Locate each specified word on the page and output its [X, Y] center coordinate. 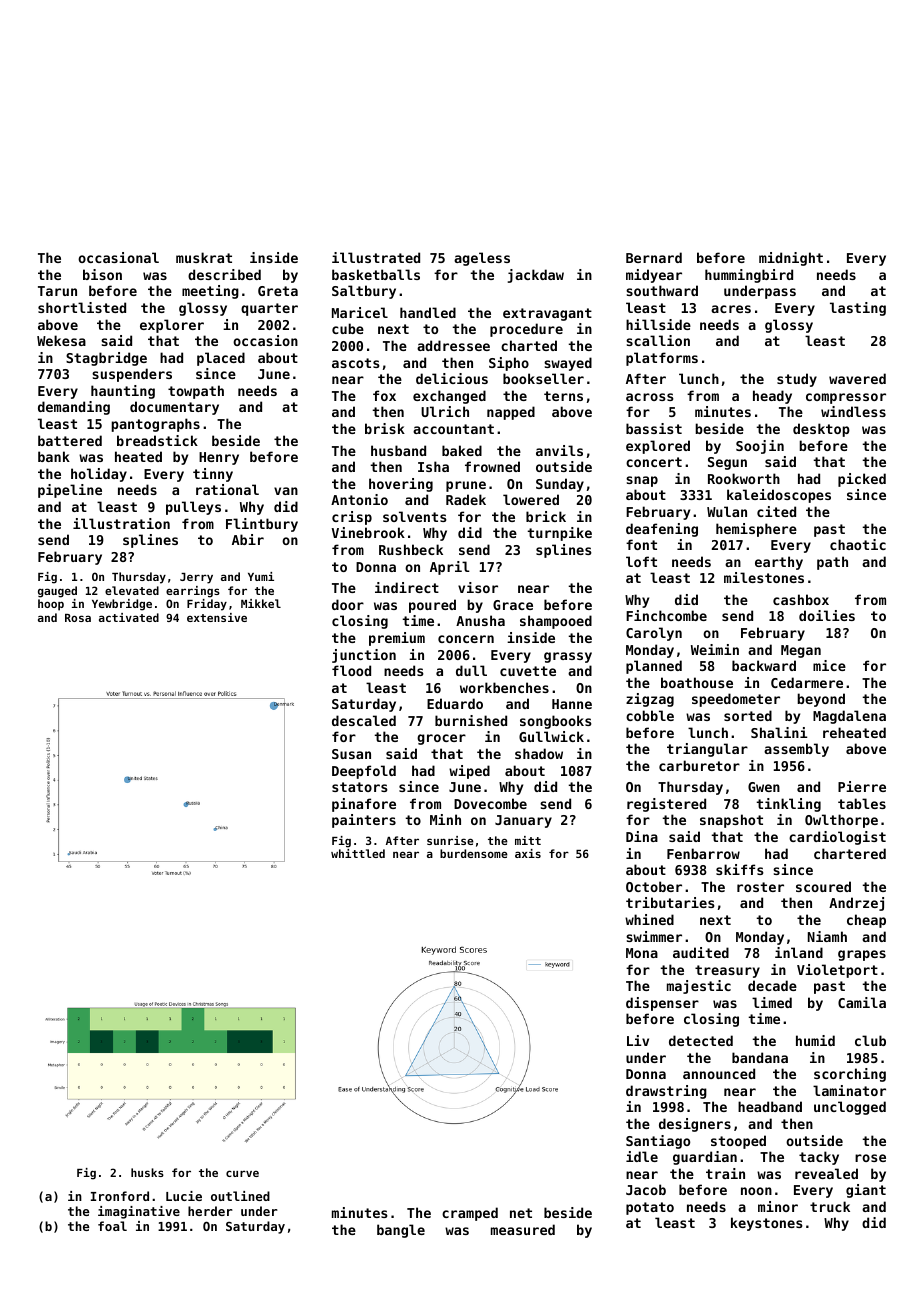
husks [147, 1172]
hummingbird [749, 276]
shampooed [556, 622]
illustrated [376, 257]
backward [764, 665]
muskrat [204, 257]
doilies [827, 615]
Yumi [261, 576]
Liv [638, 1040]
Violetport [837, 971]
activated [129, 617]
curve [242, 1173]
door [348, 604]
